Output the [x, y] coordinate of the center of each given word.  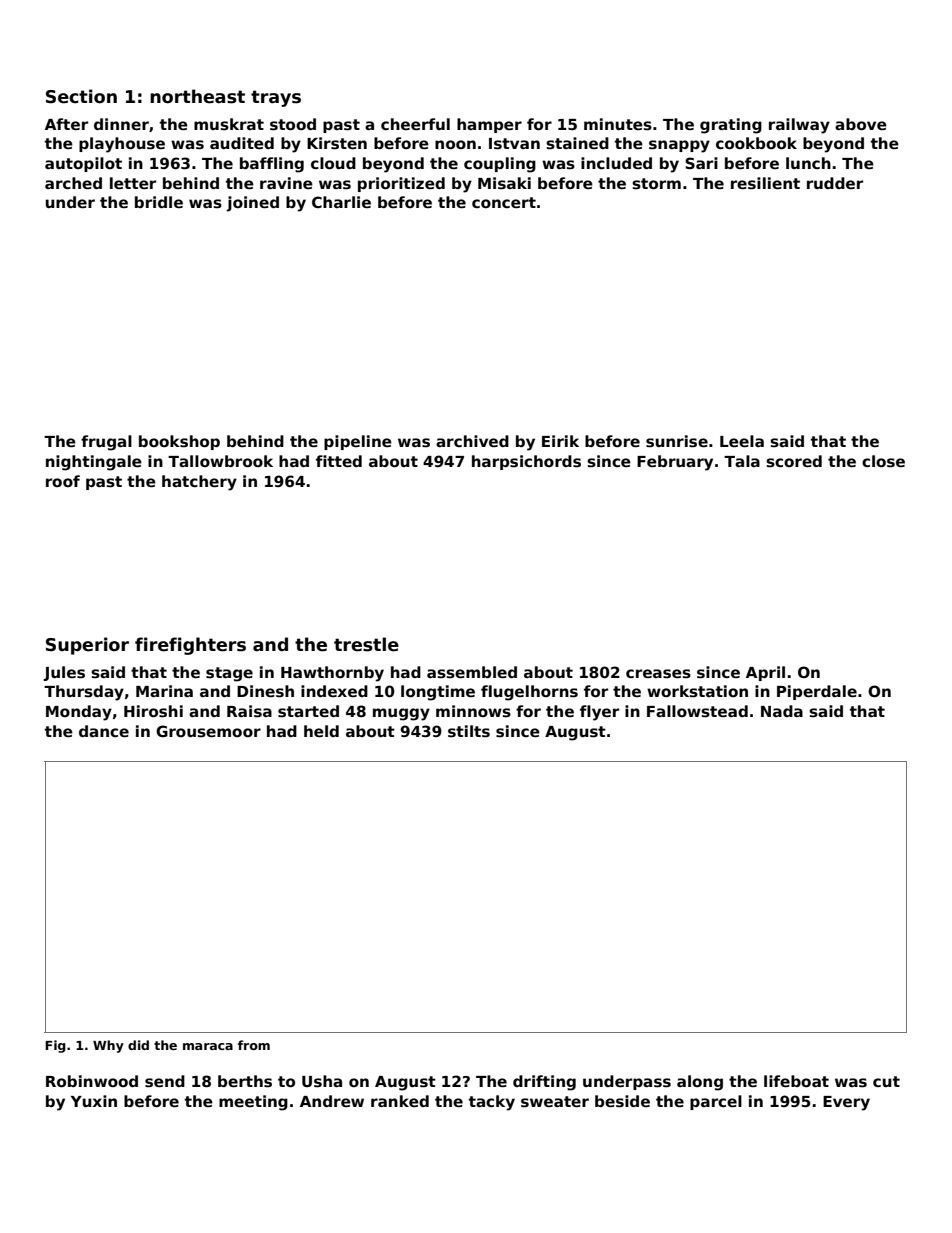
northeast [197, 96]
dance [104, 731]
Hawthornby [332, 674]
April [765, 673]
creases [658, 674]
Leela [742, 441]
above [861, 124]
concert [504, 202]
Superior [87, 646]
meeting [253, 1103]
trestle [366, 644]
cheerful [415, 124]
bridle [159, 202]
